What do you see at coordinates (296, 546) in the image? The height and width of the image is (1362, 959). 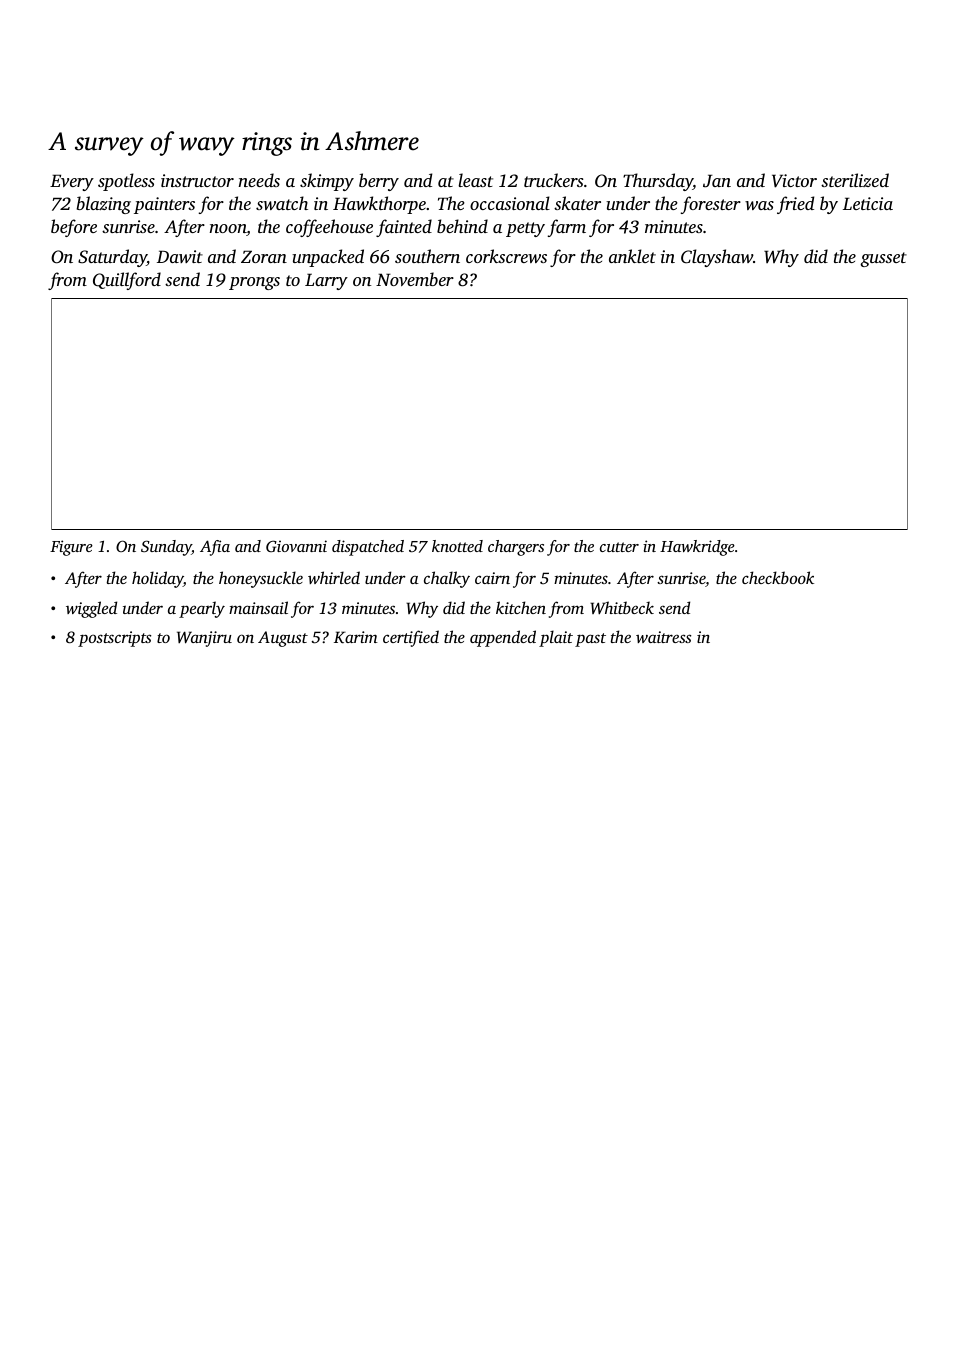 I see `Giovanni` at bounding box center [296, 546].
